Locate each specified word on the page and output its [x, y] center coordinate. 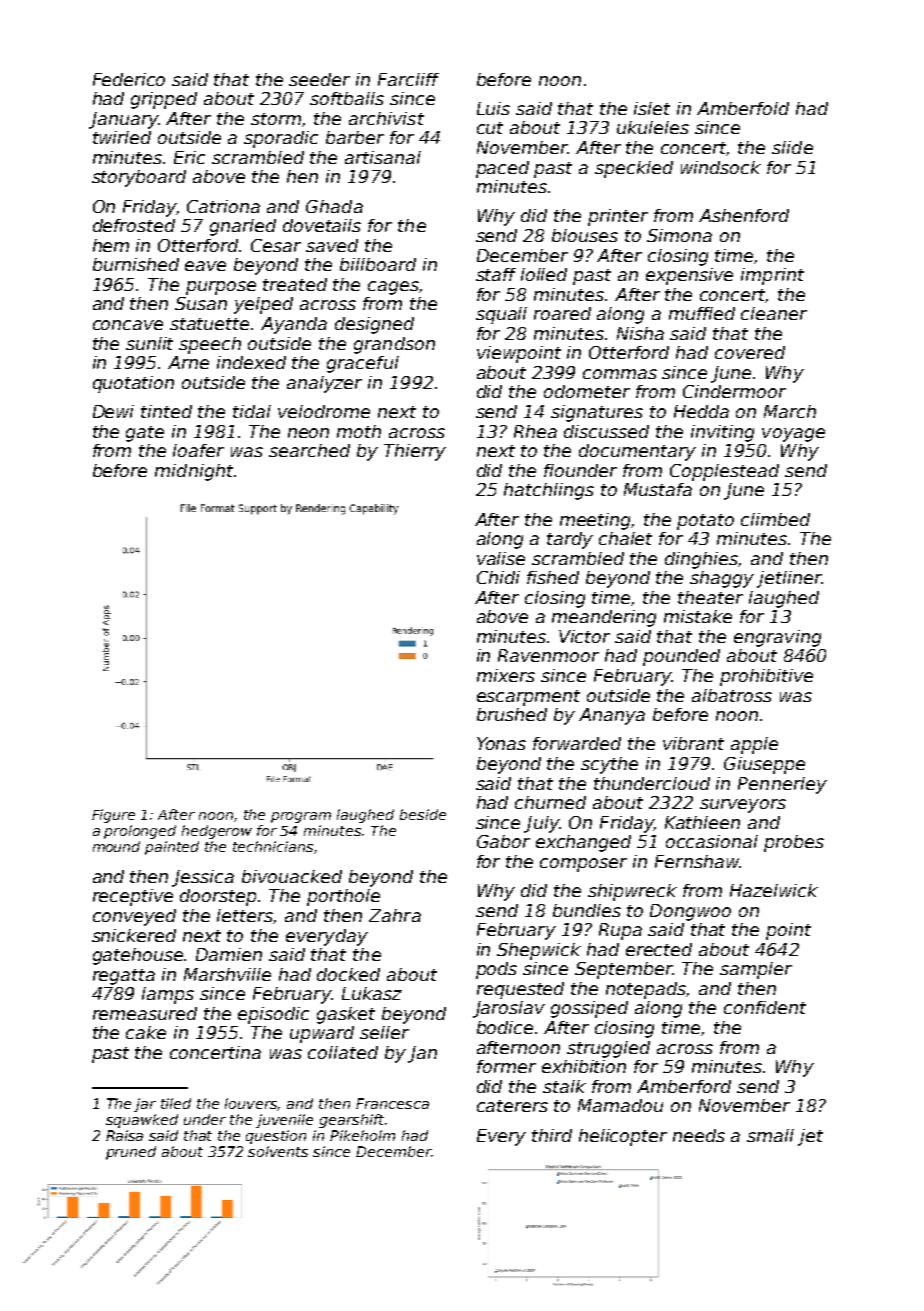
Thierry [415, 452]
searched [309, 450]
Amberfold [743, 108]
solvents [278, 1151]
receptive [133, 897]
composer [583, 865]
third [552, 1135]
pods [496, 970]
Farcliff [408, 79]
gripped [164, 100]
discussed [606, 431]
